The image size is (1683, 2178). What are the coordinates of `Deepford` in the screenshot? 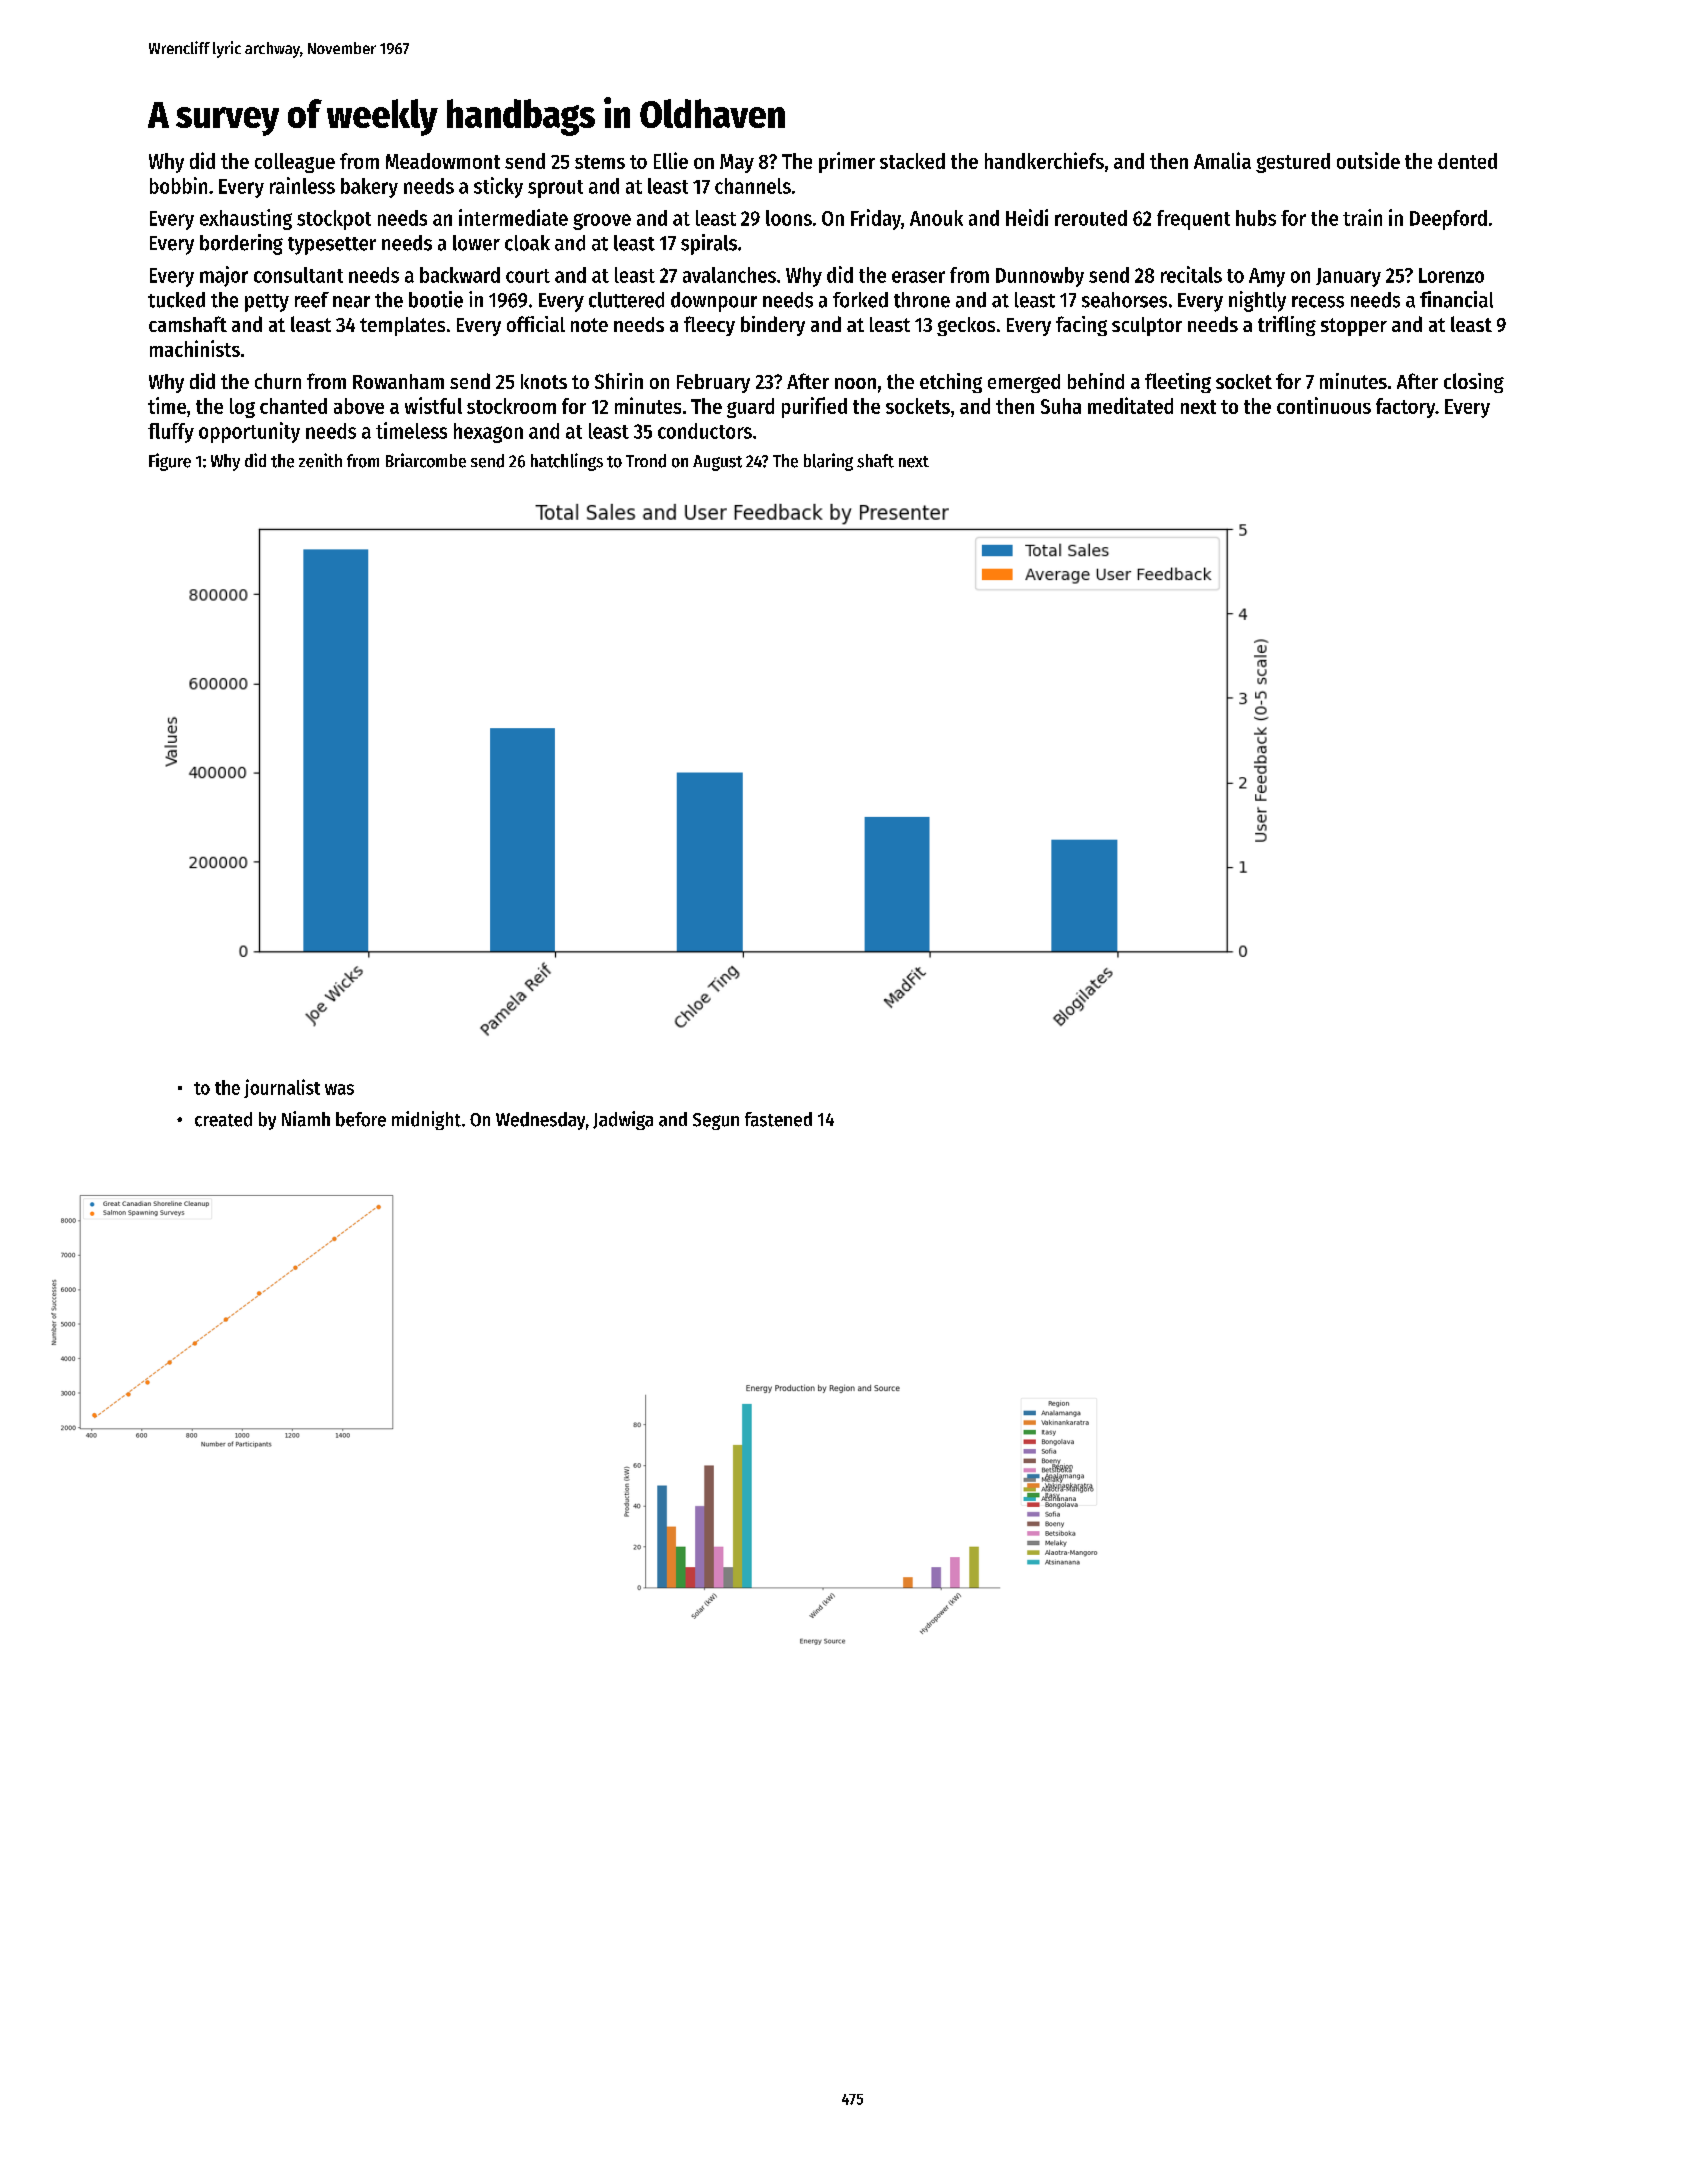 It's located at (1448, 220).
